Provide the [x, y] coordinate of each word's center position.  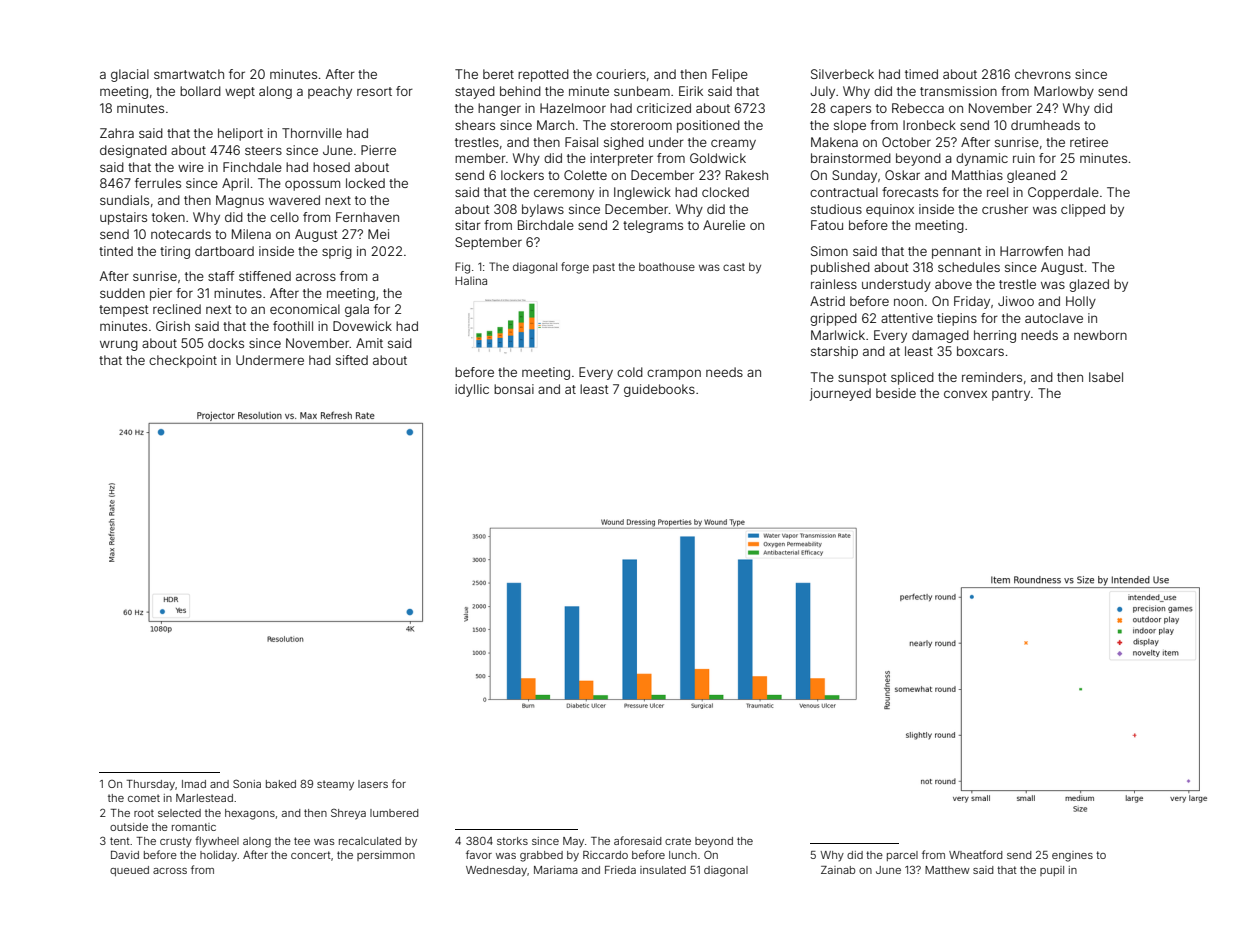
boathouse [667, 267]
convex [965, 394]
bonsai [514, 389]
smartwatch [189, 74]
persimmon [386, 856]
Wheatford [976, 854]
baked [281, 784]
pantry [1011, 395]
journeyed [840, 394]
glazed [1089, 285]
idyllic [472, 390]
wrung [119, 345]
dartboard [224, 251]
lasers [373, 784]
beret [498, 74]
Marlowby [1064, 92]
